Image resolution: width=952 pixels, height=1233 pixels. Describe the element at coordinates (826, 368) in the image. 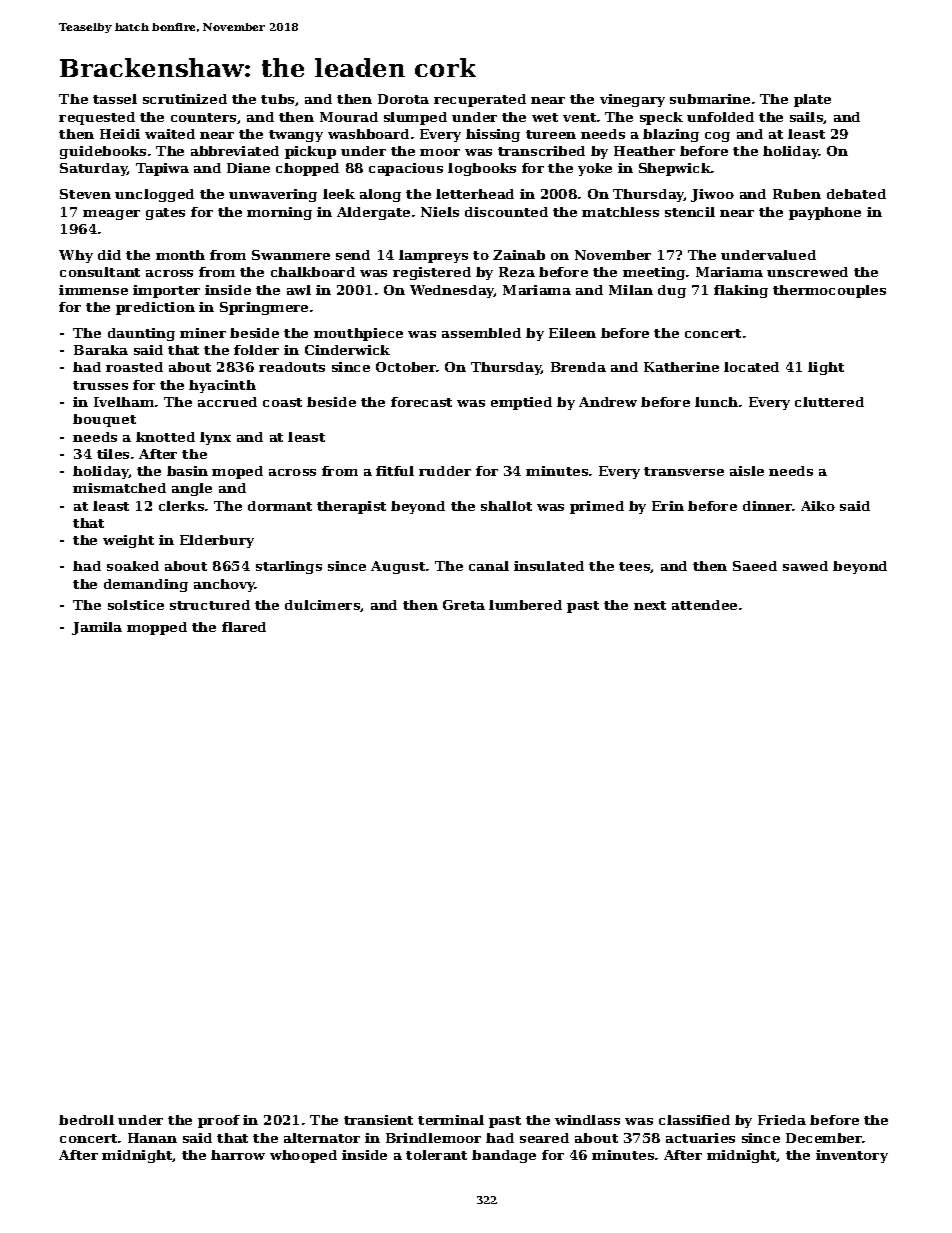

I see `light` at that location.
